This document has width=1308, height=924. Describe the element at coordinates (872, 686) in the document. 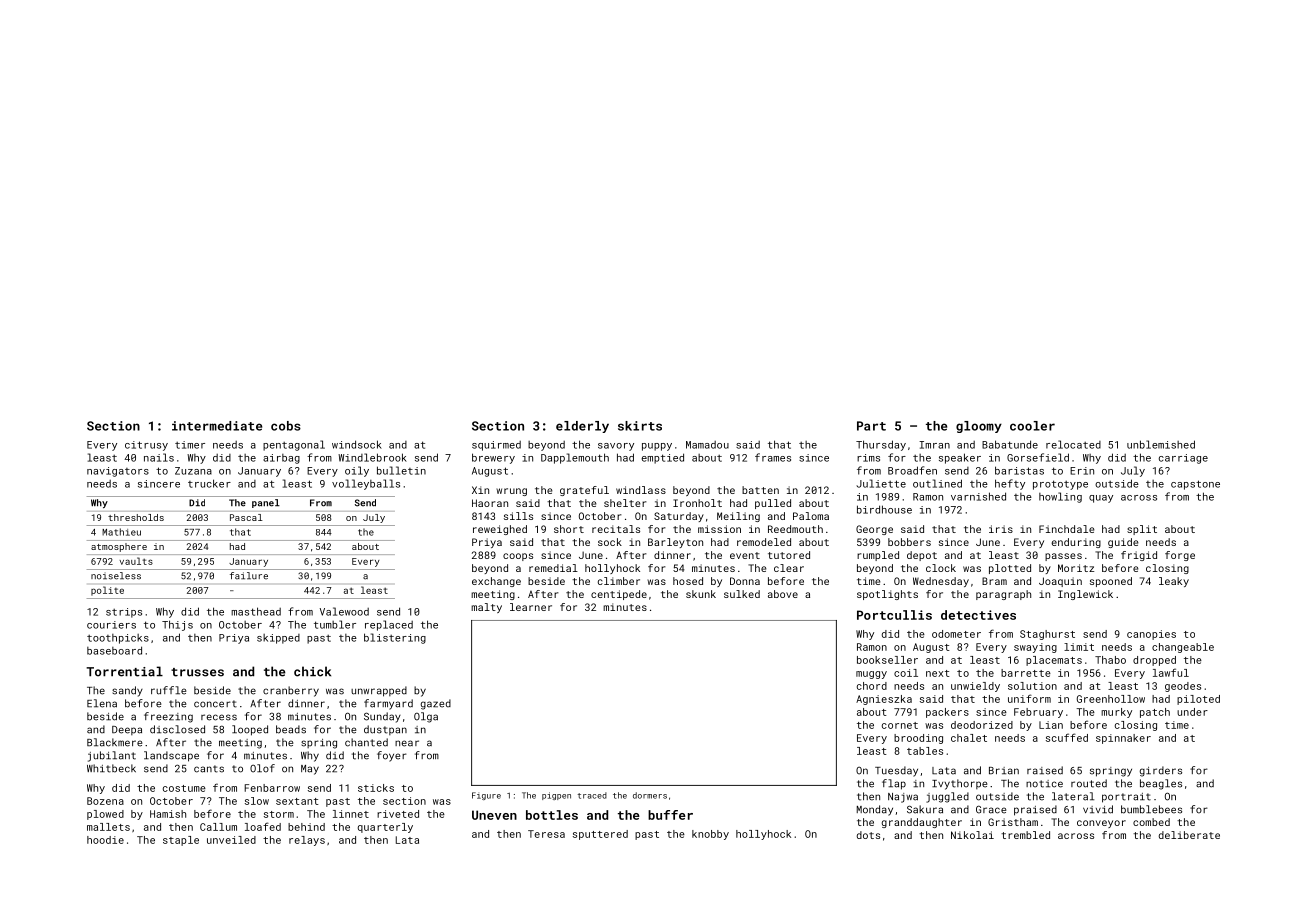

I see `chord` at that location.
